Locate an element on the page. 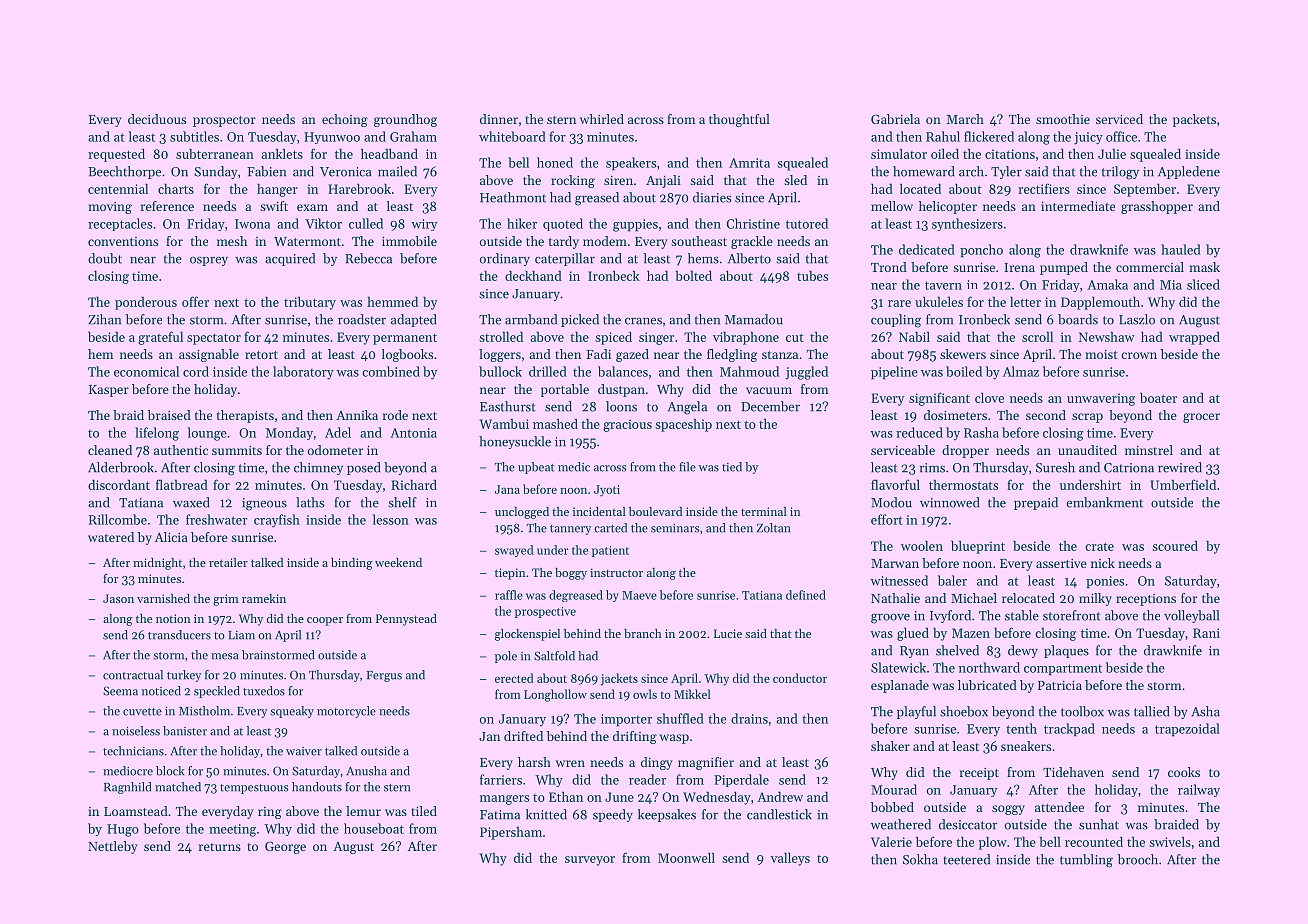  Richard is located at coordinates (414, 484).
